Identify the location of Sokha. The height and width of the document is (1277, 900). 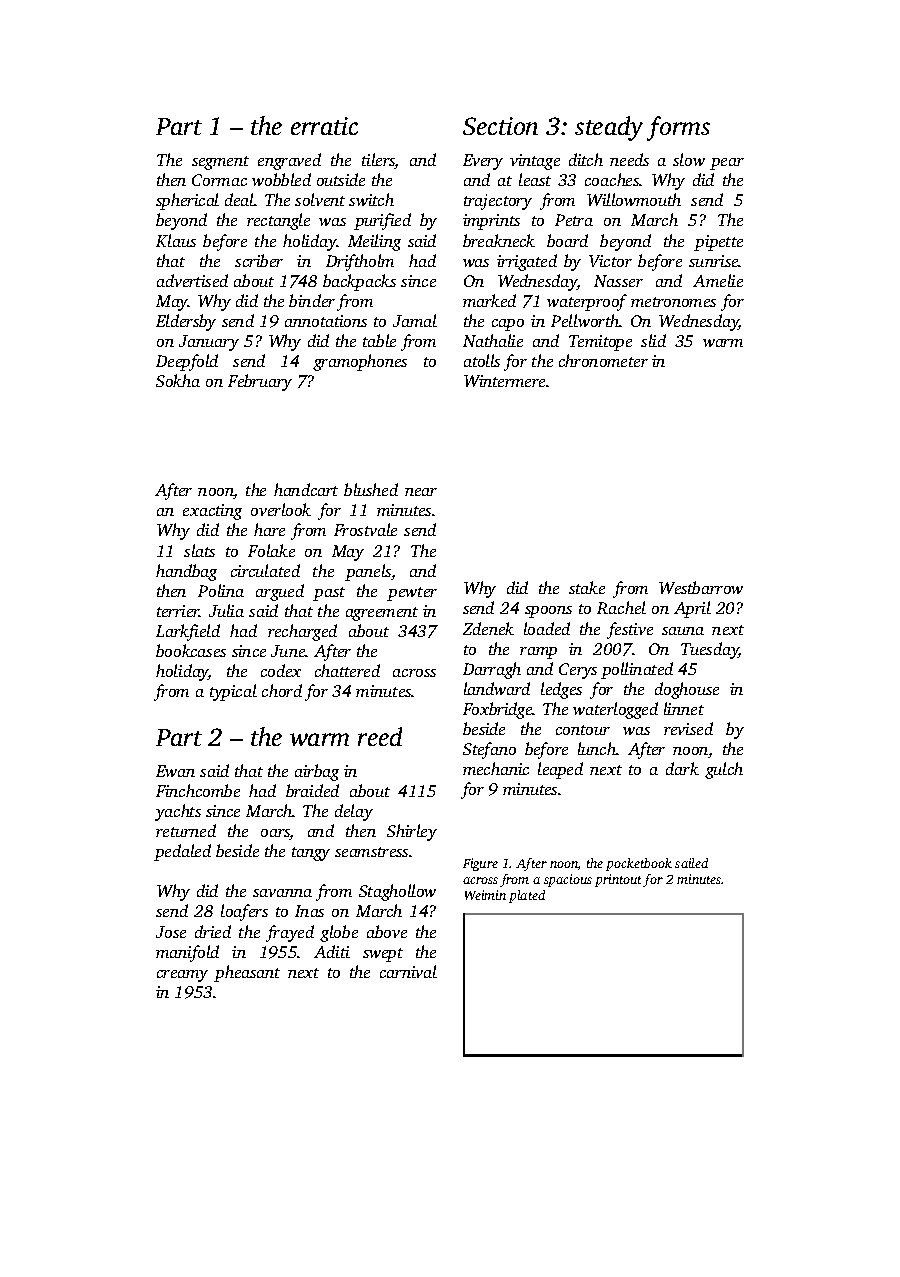
(178, 380).
